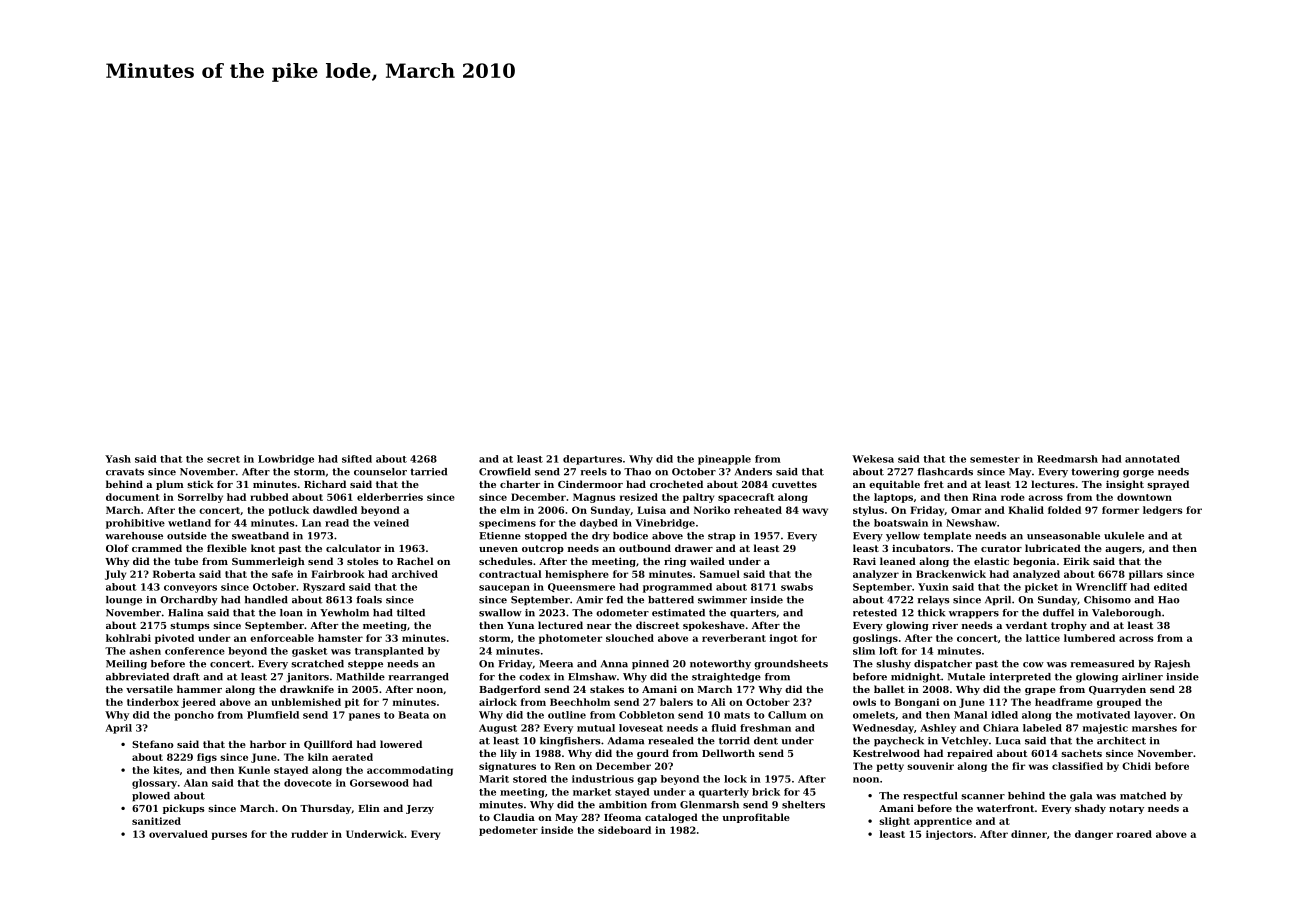 Image resolution: width=1308 pixels, height=924 pixels. I want to click on analyzed, so click(1036, 575).
